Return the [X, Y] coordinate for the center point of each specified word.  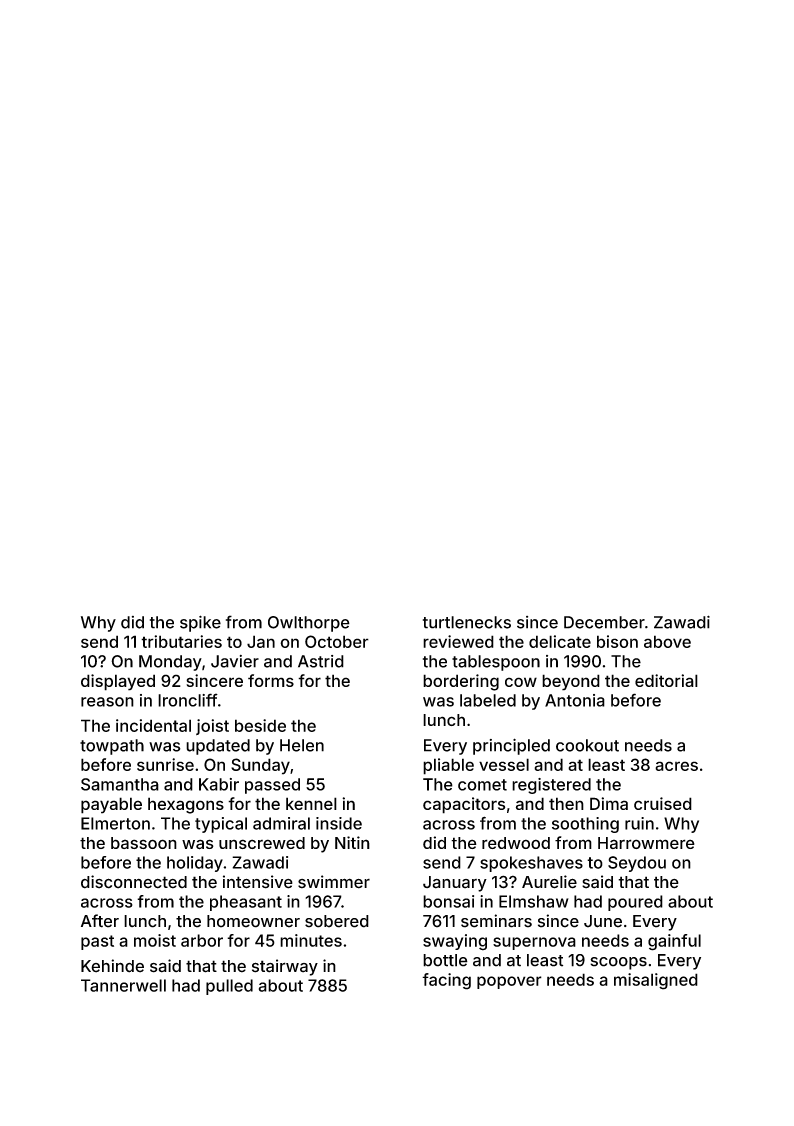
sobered [337, 921]
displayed [118, 682]
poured [635, 903]
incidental [153, 725]
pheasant [246, 903]
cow [521, 682]
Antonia [575, 700]
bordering [461, 682]
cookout [587, 745]
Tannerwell [123, 985]
